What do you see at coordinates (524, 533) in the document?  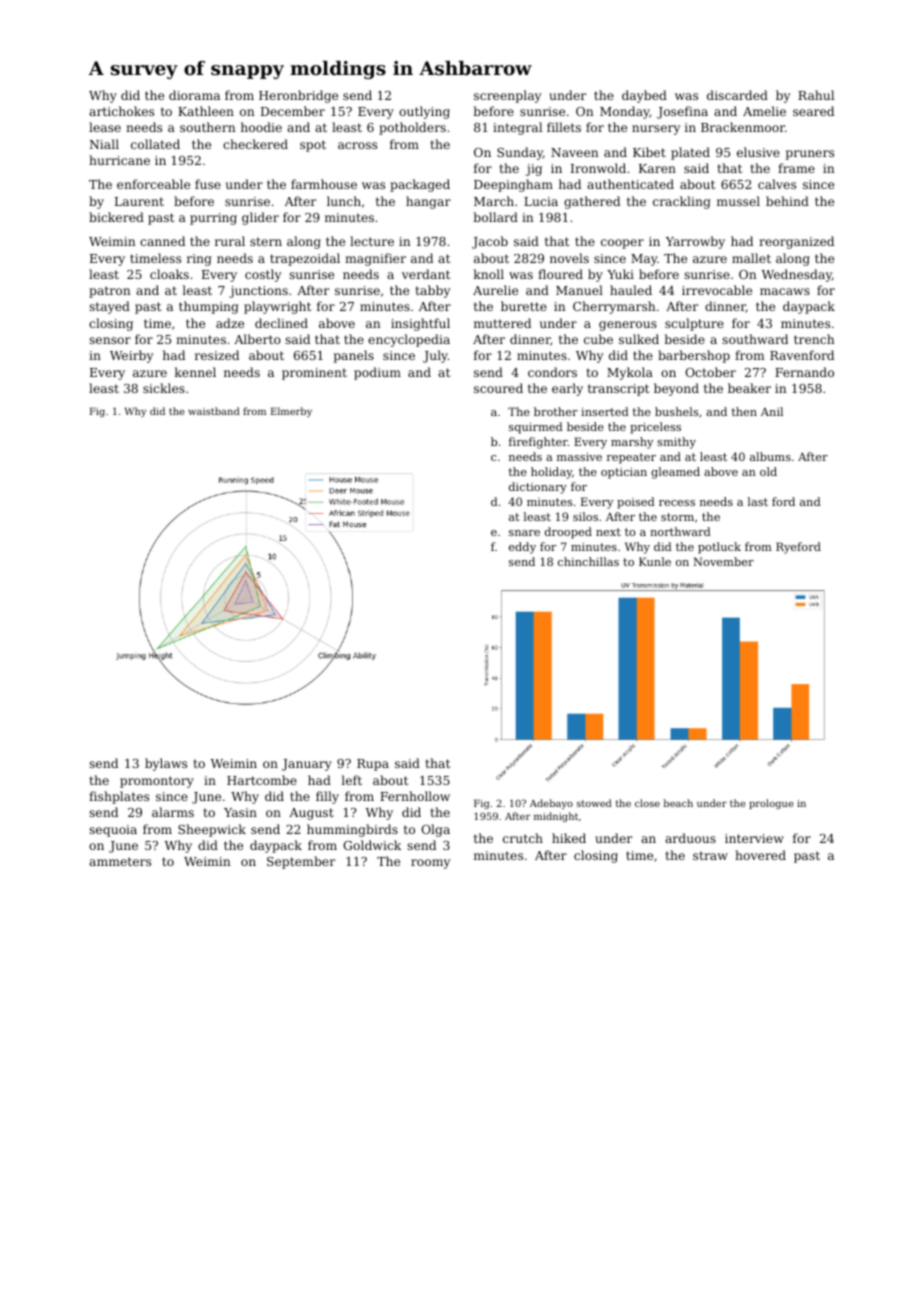 I see `snare` at bounding box center [524, 533].
